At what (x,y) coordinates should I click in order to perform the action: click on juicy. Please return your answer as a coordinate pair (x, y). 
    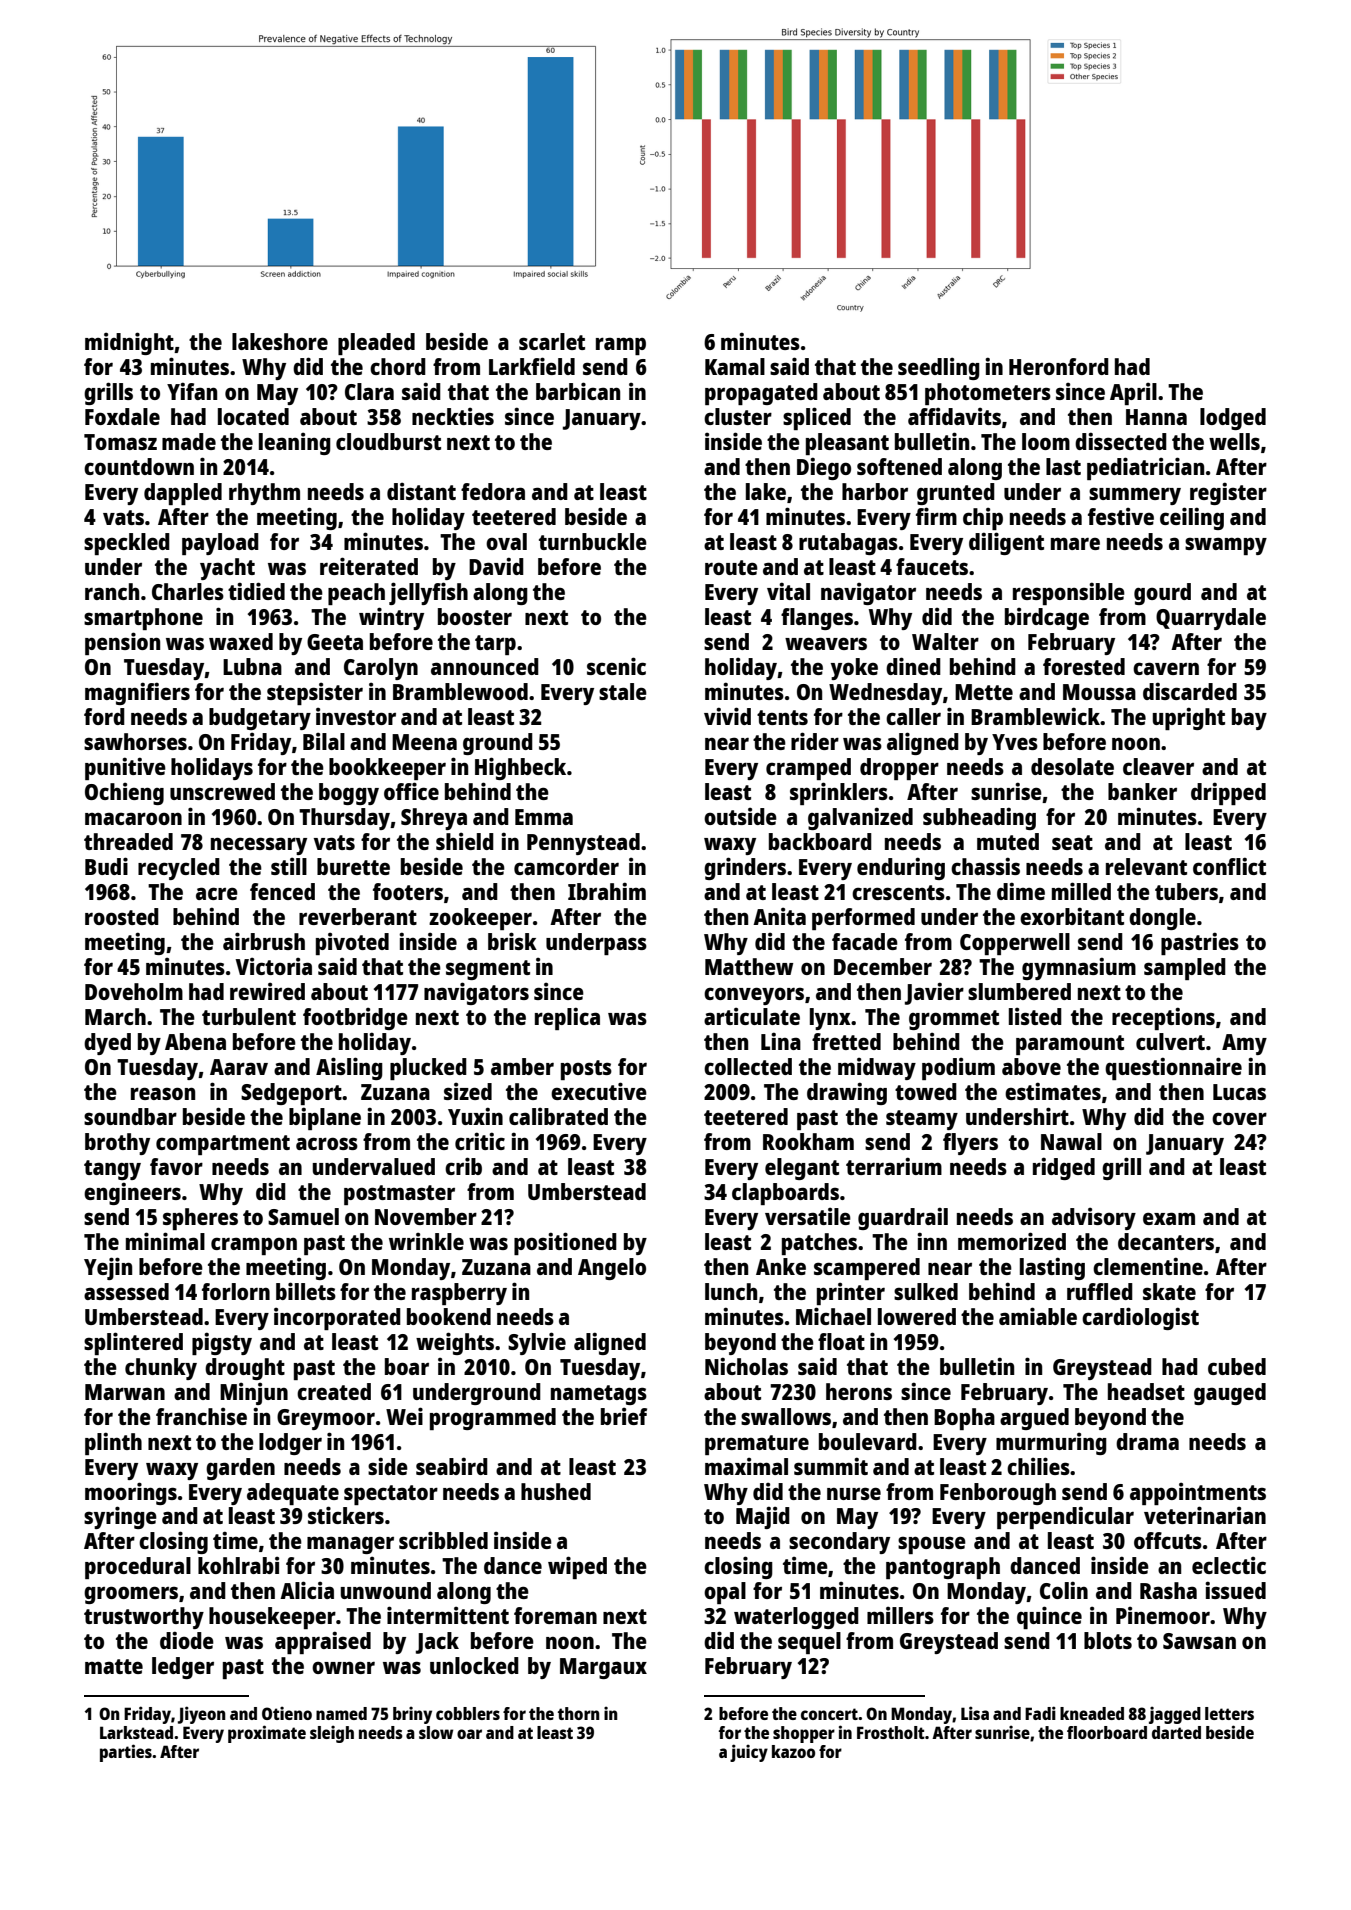
    Looking at the image, I should click on (749, 1753).
